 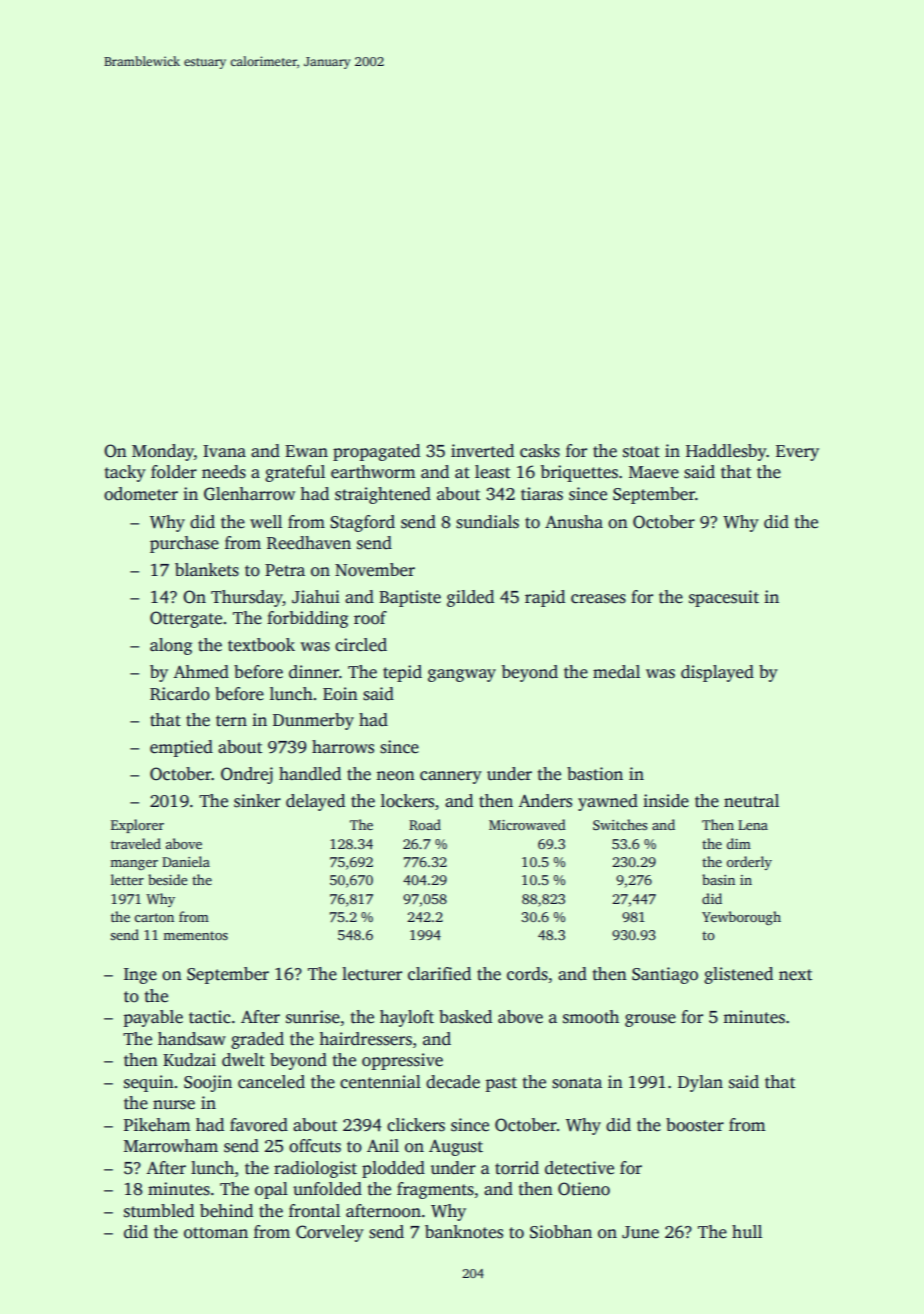 I want to click on casks, so click(x=540, y=451).
